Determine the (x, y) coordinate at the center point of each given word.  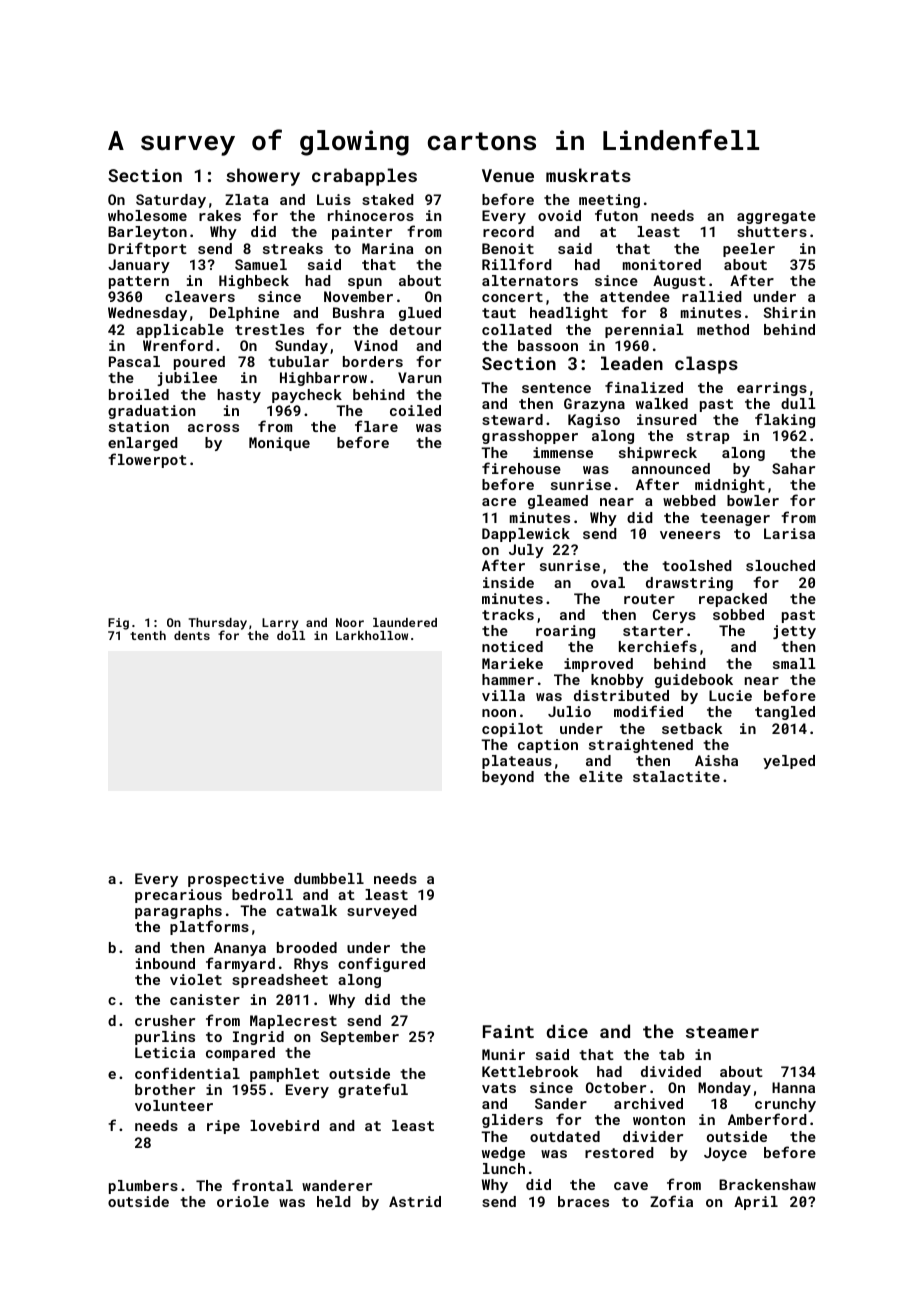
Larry (280, 624)
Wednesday (147, 314)
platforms (209, 928)
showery (263, 177)
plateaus (517, 762)
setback (692, 728)
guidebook (694, 681)
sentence (556, 388)
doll (291, 635)
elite (601, 776)
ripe (223, 1127)
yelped (789, 762)
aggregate (776, 217)
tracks (508, 614)
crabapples (364, 177)
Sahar (793, 468)
